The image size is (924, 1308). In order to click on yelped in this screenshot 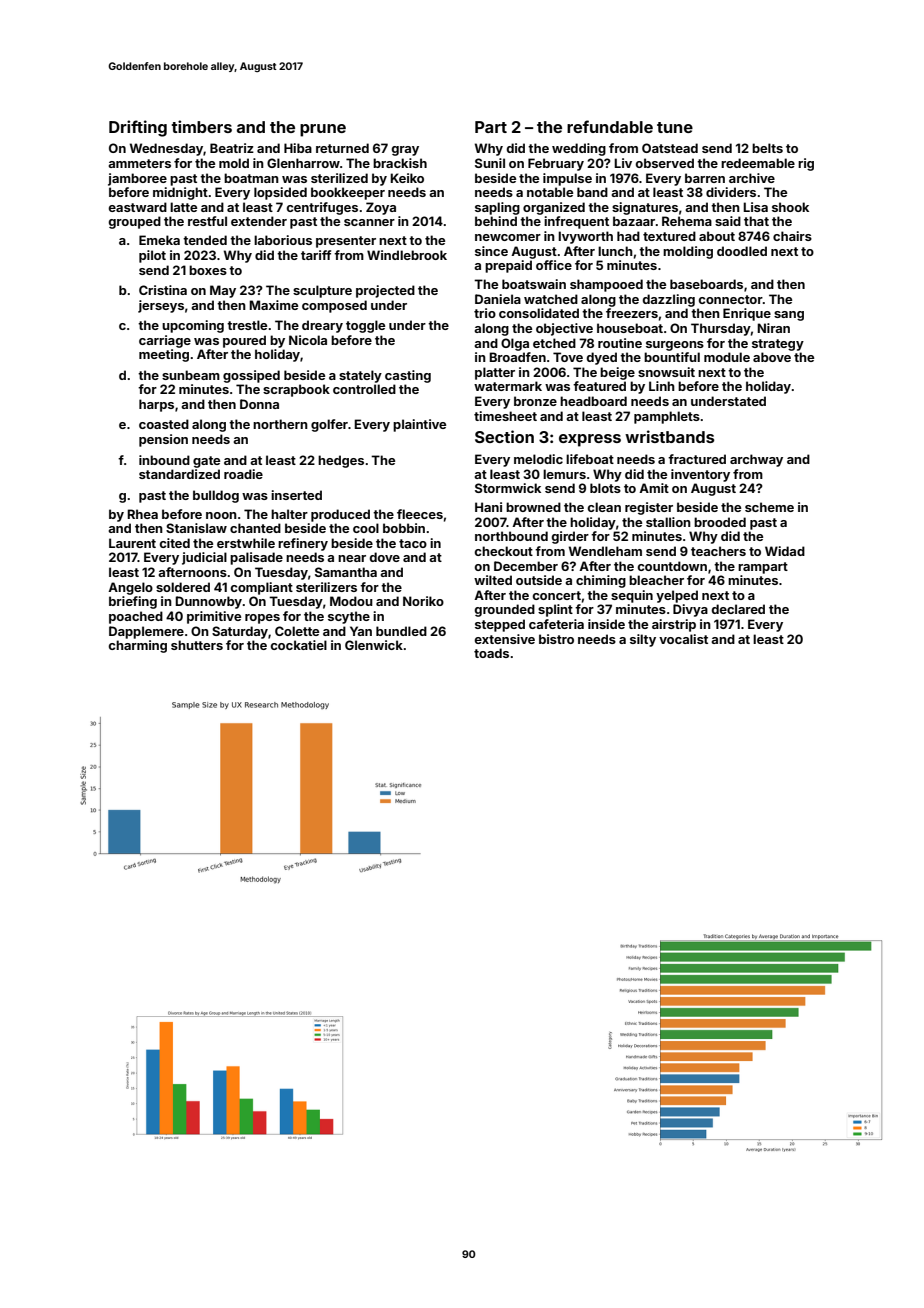, I will do `click(677, 596)`.
